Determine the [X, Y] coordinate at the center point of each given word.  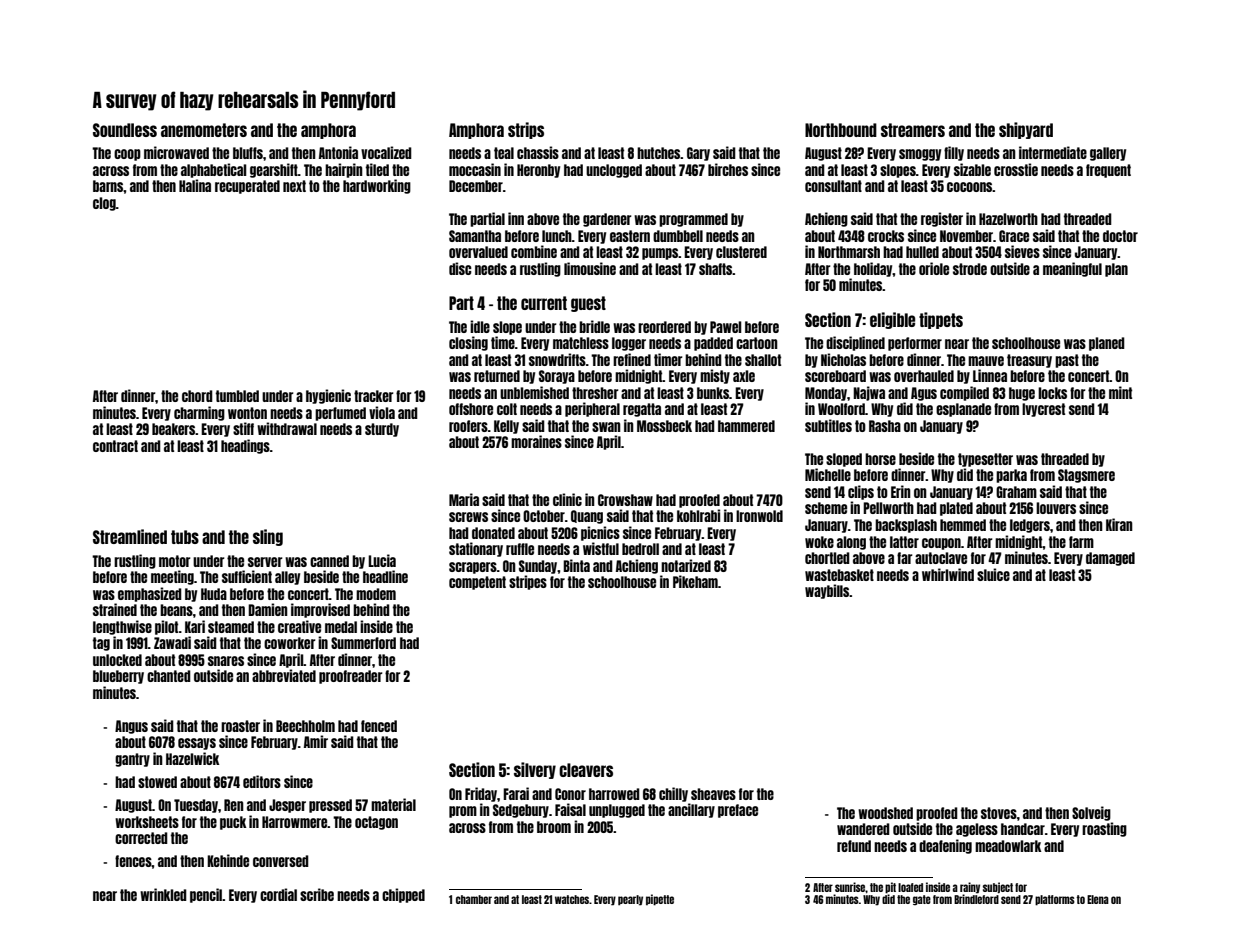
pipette [660, 900]
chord [197, 396]
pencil [206, 895]
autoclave [941, 558]
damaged [1110, 559]
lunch [557, 236]
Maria [464, 499]
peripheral [592, 409]
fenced [379, 726]
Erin [901, 491]
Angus [131, 727]
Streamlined [130, 536]
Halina [195, 185]
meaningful [1072, 269]
